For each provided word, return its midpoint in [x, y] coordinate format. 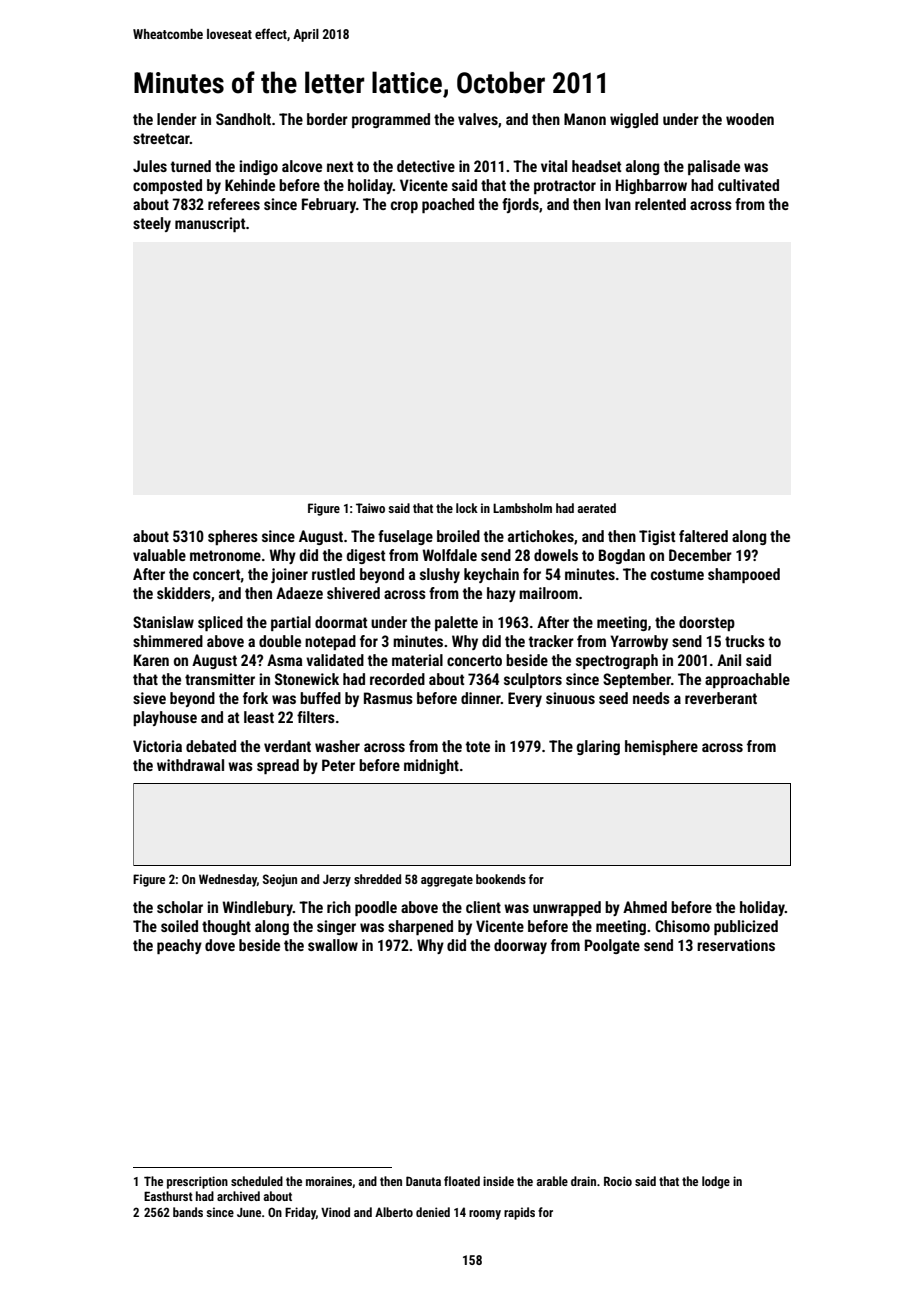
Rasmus [388, 698]
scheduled [257, 1181]
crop [404, 207]
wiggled [634, 120]
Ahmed [645, 907]
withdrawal [190, 765]
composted [167, 186]
